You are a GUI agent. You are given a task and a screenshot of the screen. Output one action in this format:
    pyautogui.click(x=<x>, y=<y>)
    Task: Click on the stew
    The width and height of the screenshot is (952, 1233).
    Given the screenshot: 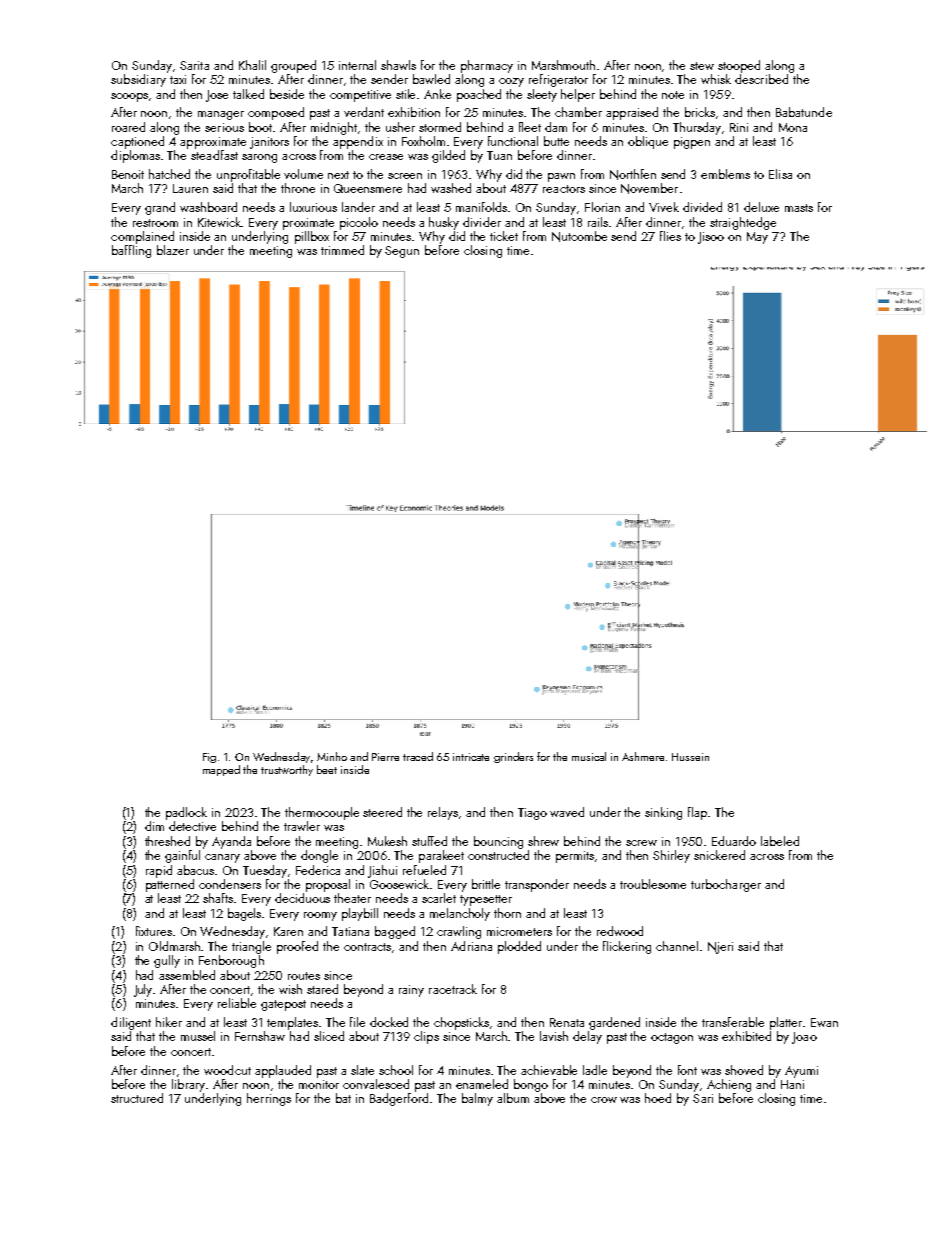 What is the action you would take?
    pyautogui.click(x=702, y=66)
